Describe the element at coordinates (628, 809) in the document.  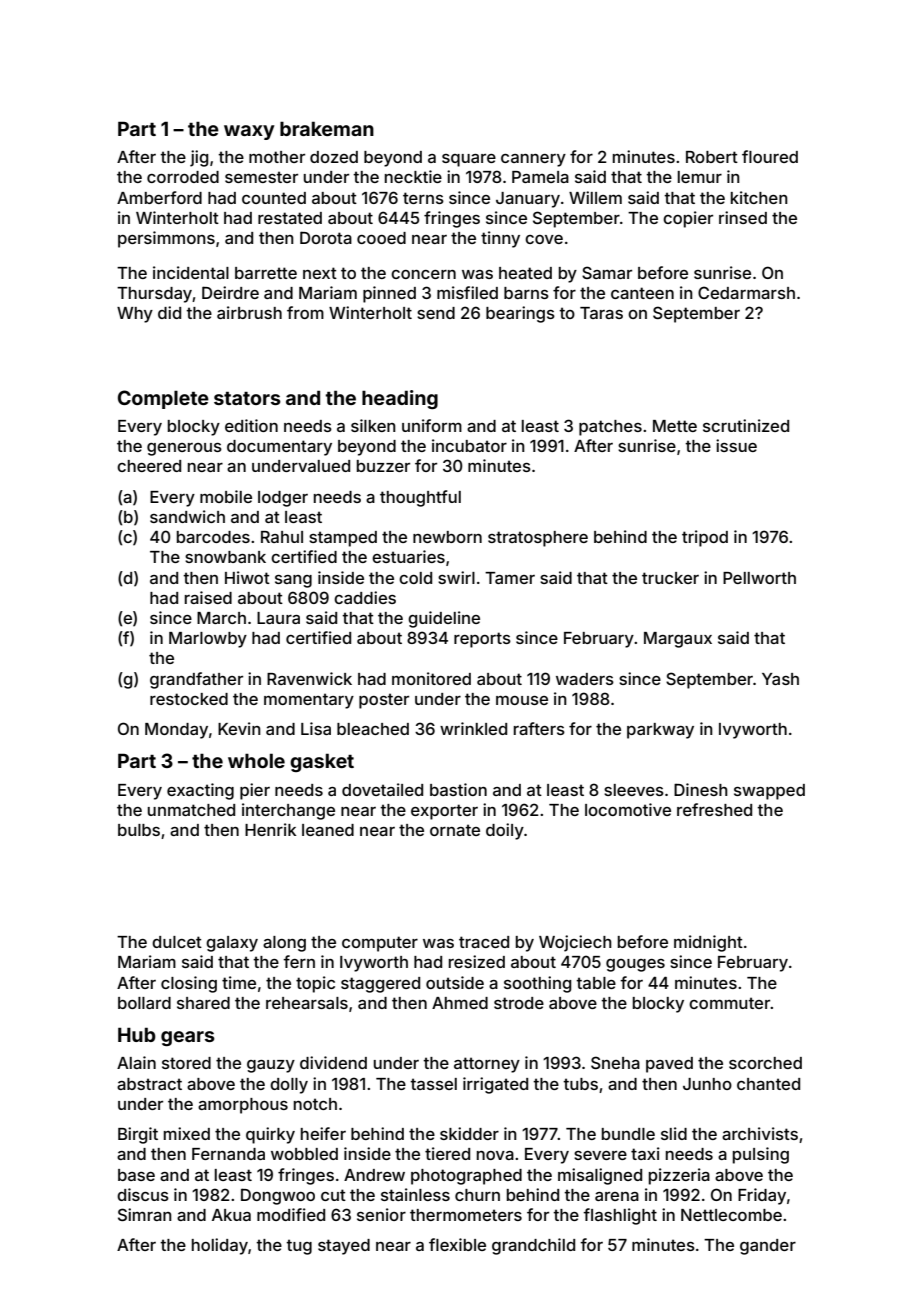
I see `locomotive` at that location.
